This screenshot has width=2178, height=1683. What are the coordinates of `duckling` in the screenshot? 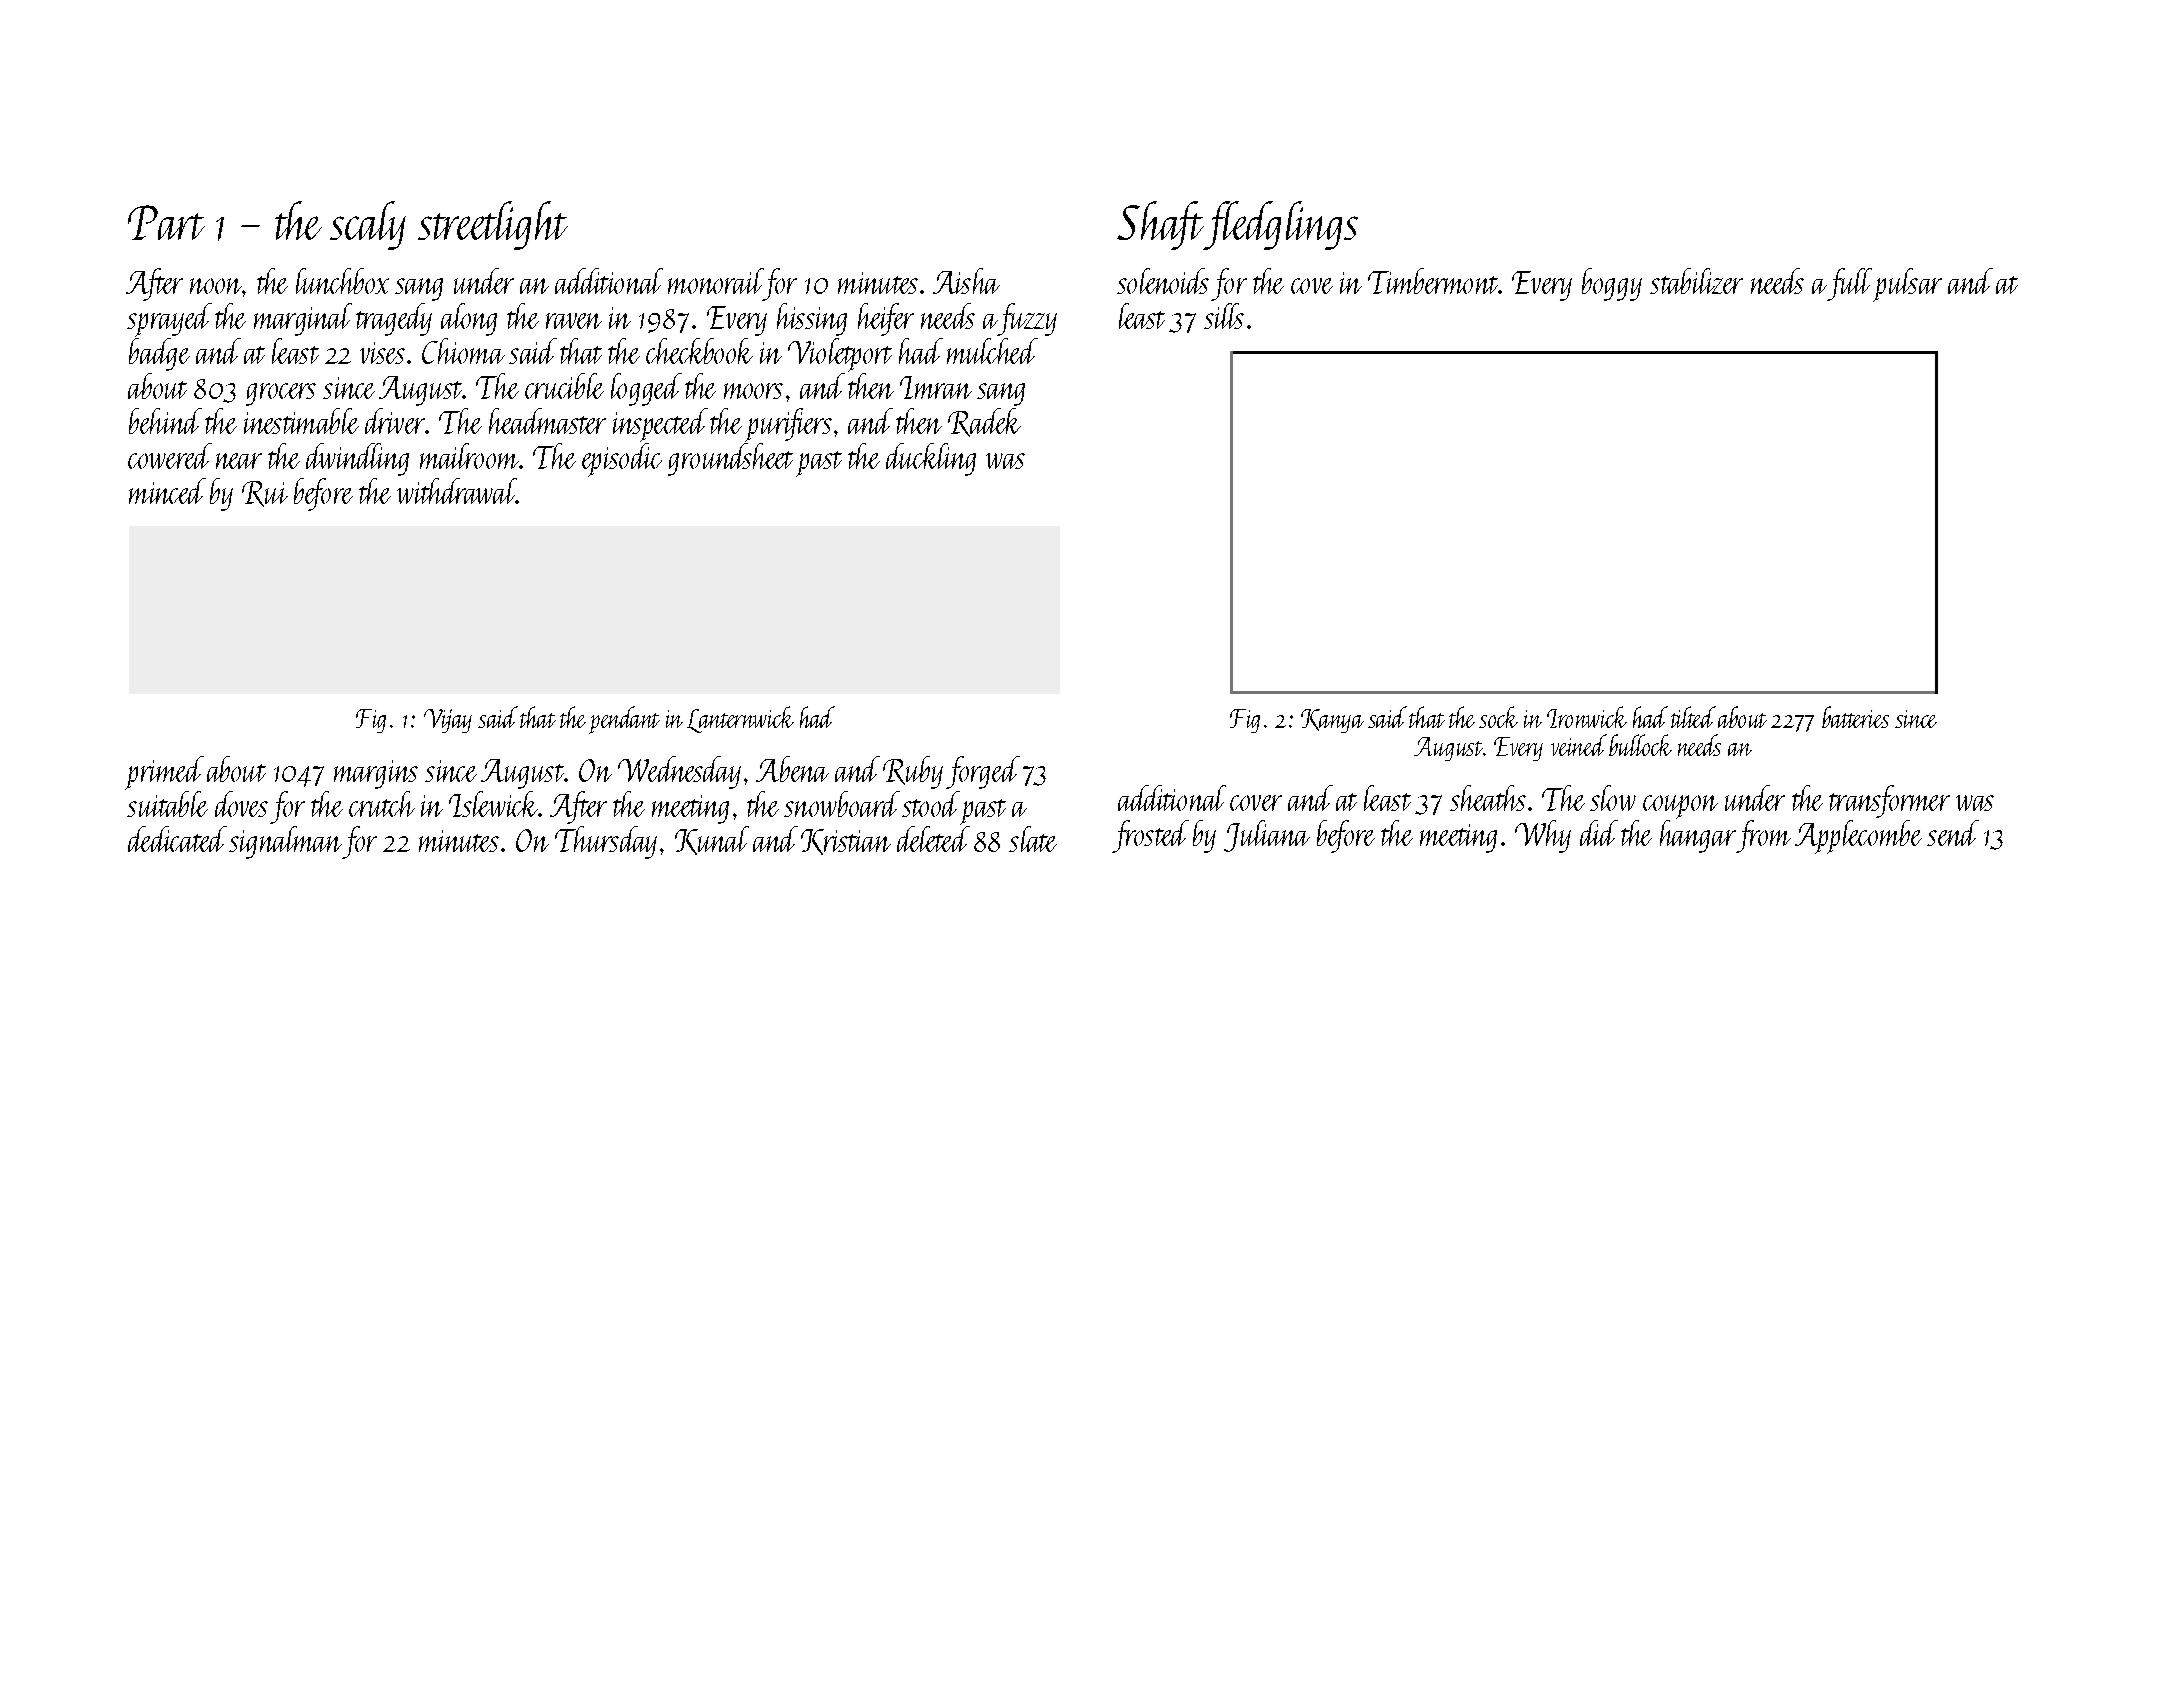 It's located at (931, 459).
